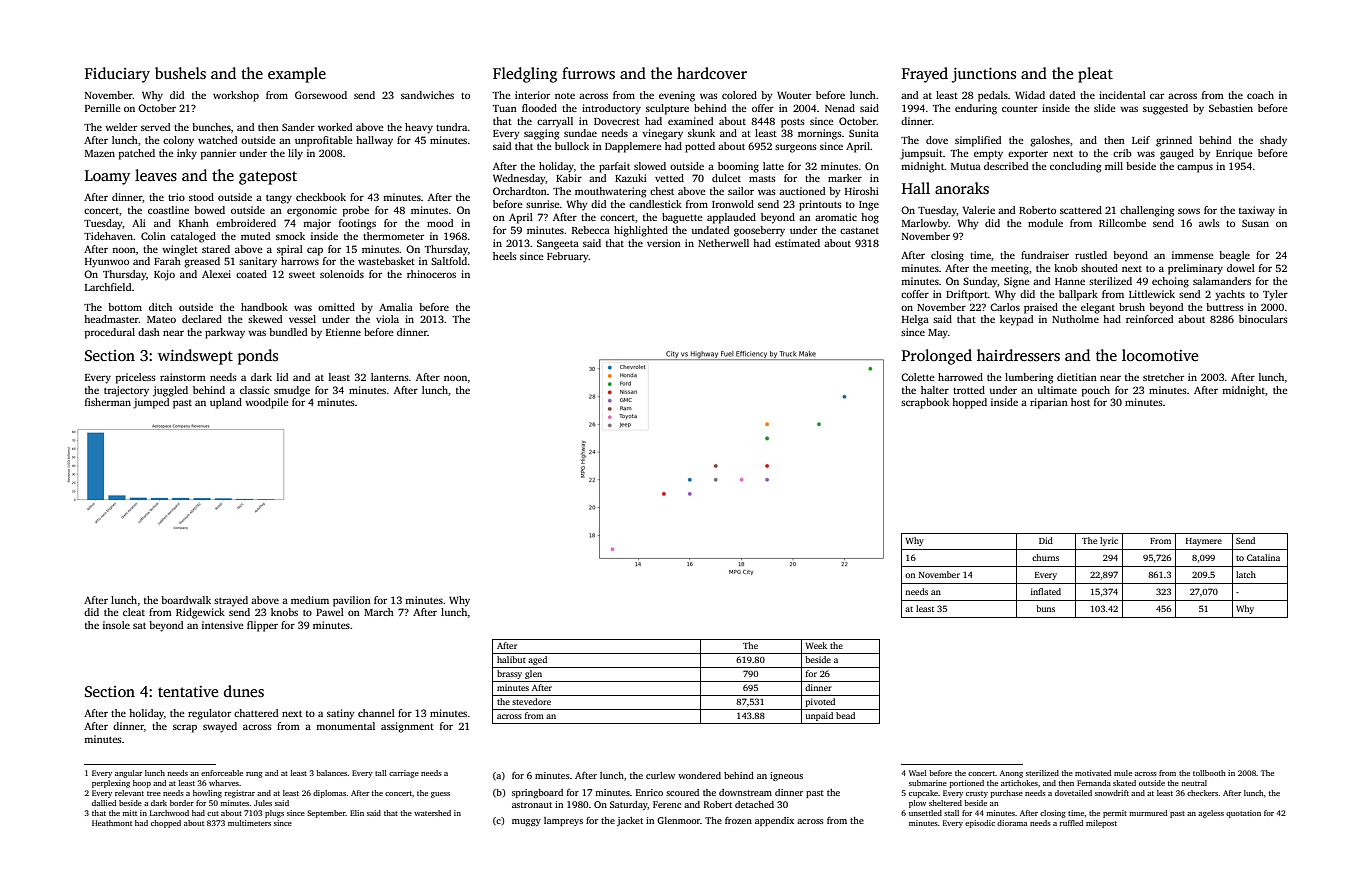  What do you see at coordinates (390, 377) in the screenshot?
I see `lanterns` at bounding box center [390, 377].
